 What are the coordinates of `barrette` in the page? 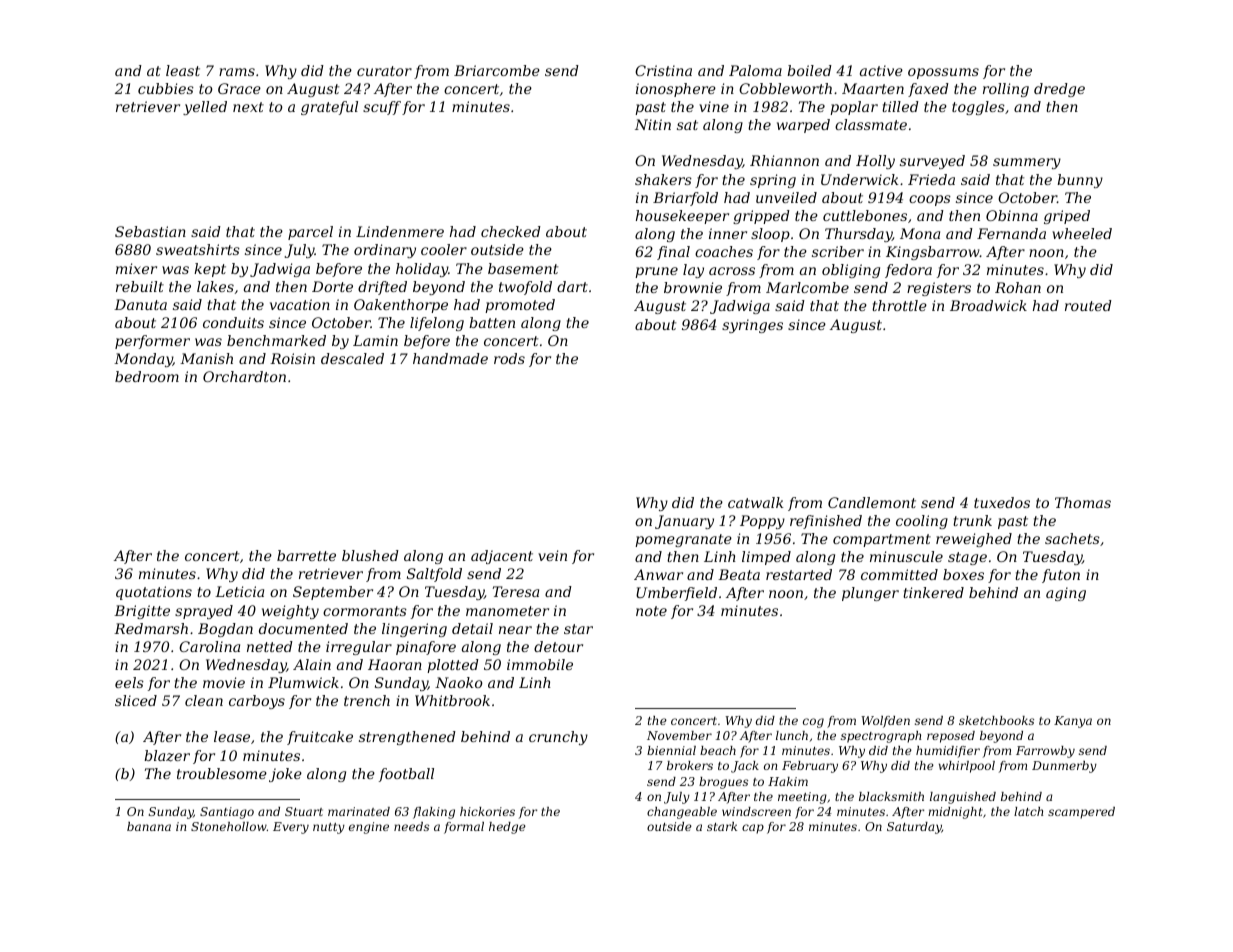 It's located at (306, 555).
